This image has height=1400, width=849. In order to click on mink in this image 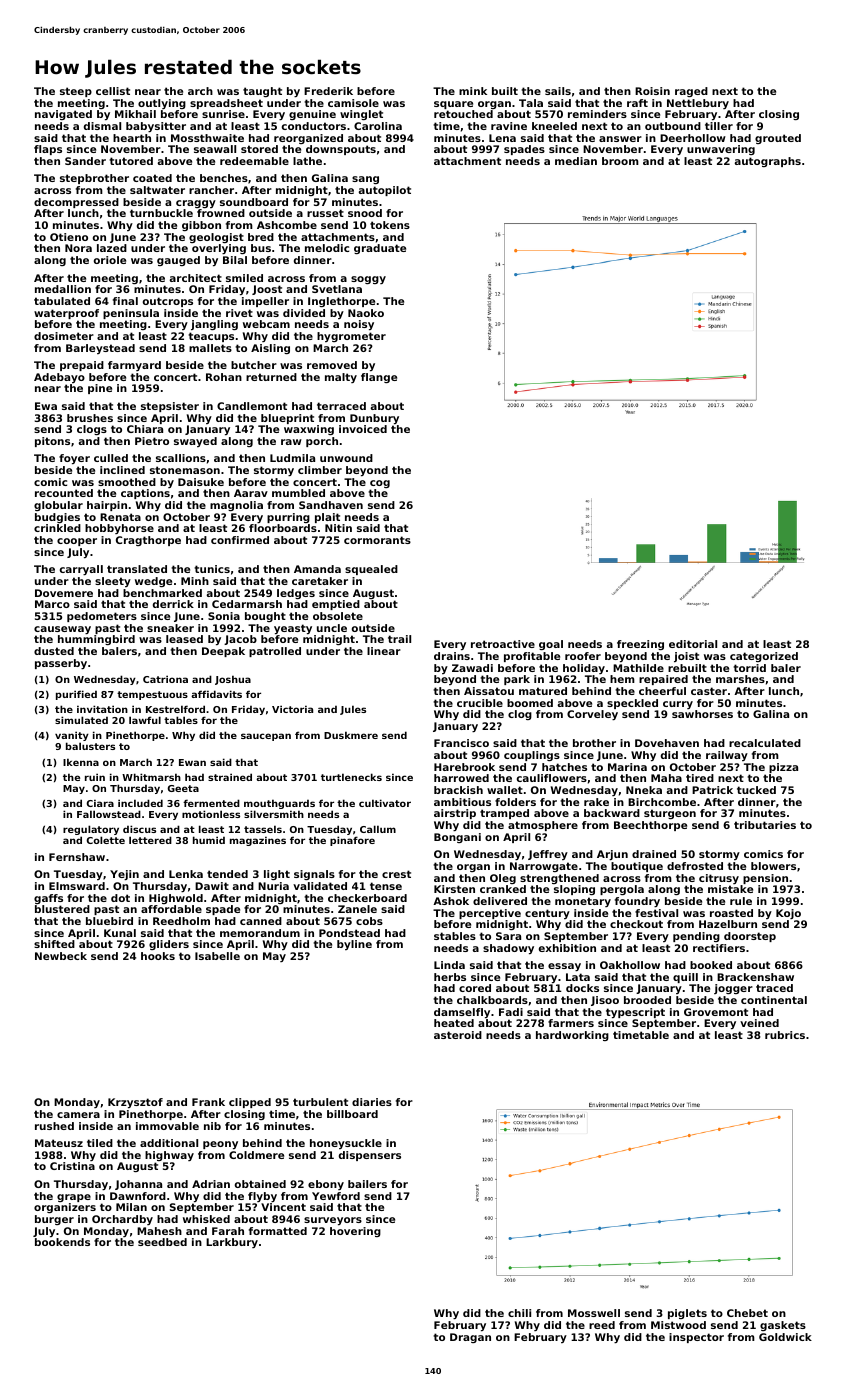, I will do `click(473, 91)`.
